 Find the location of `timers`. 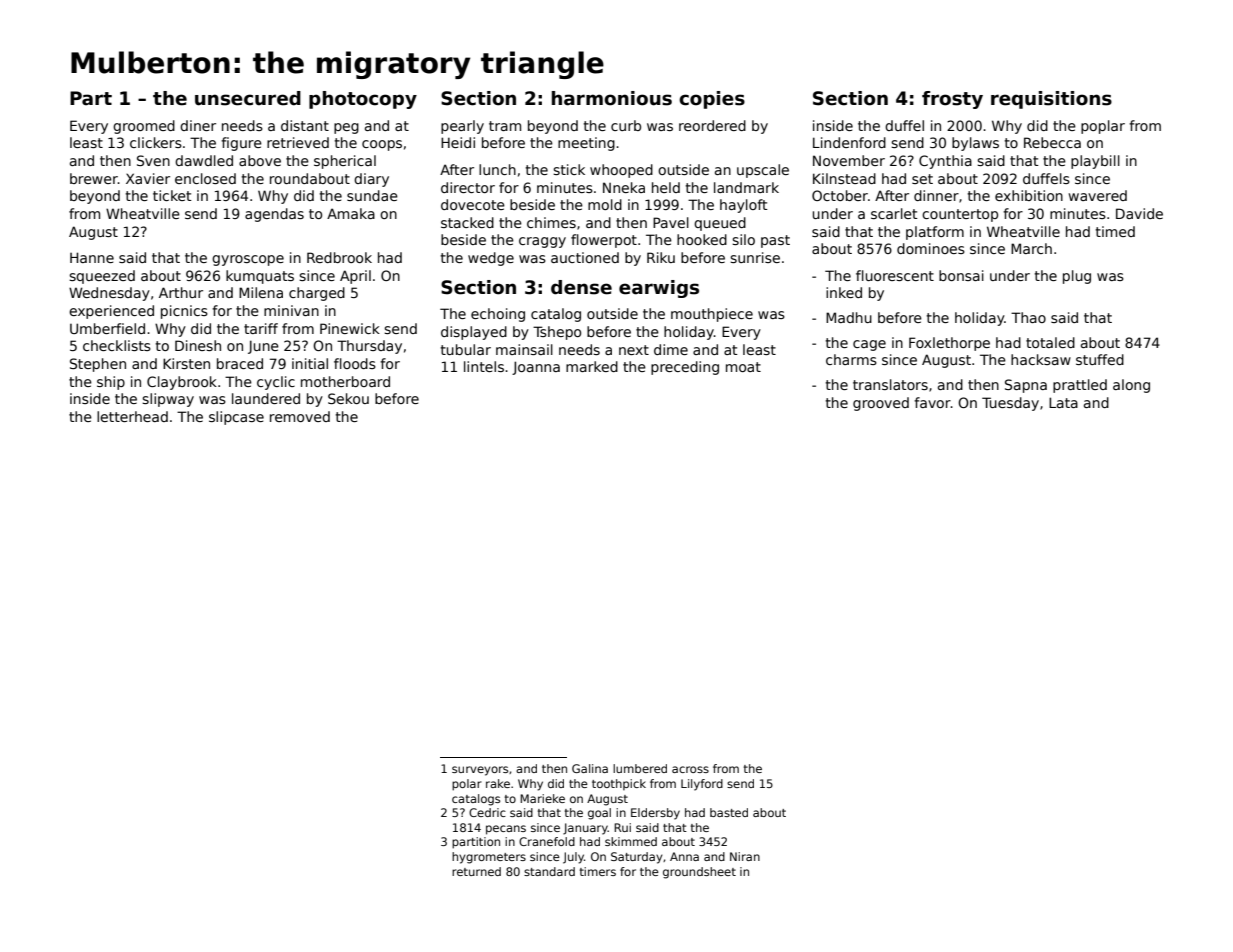

timers is located at coordinates (598, 871).
